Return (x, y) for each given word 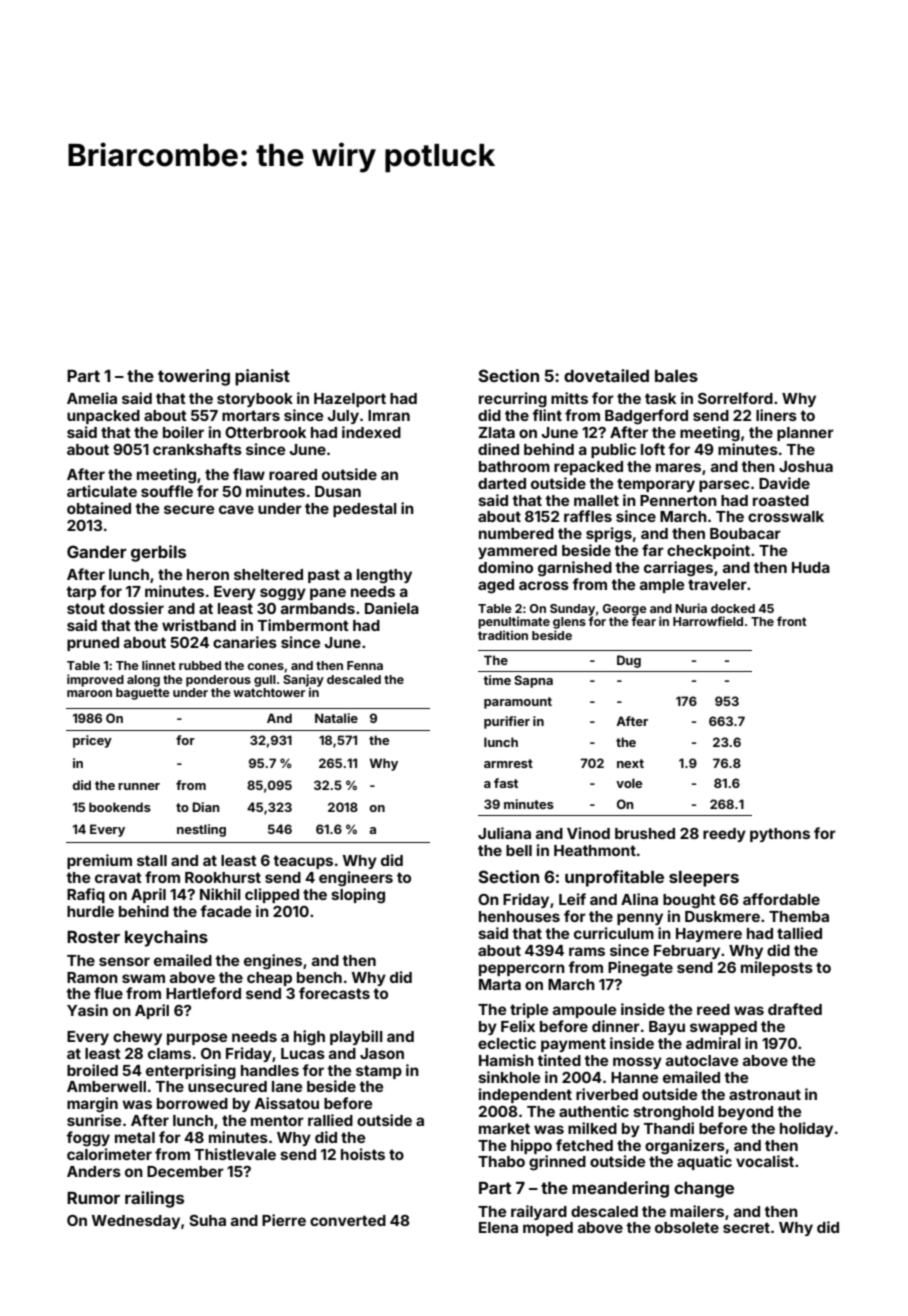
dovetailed (606, 375)
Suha (207, 1220)
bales (676, 376)
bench (319, 977)
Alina (639, 899)
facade (225, 911)
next (630, 763)
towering (194, 377)
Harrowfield (708, 621)
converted (348, 1220)
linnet (159, 665)
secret (746, 1227)
